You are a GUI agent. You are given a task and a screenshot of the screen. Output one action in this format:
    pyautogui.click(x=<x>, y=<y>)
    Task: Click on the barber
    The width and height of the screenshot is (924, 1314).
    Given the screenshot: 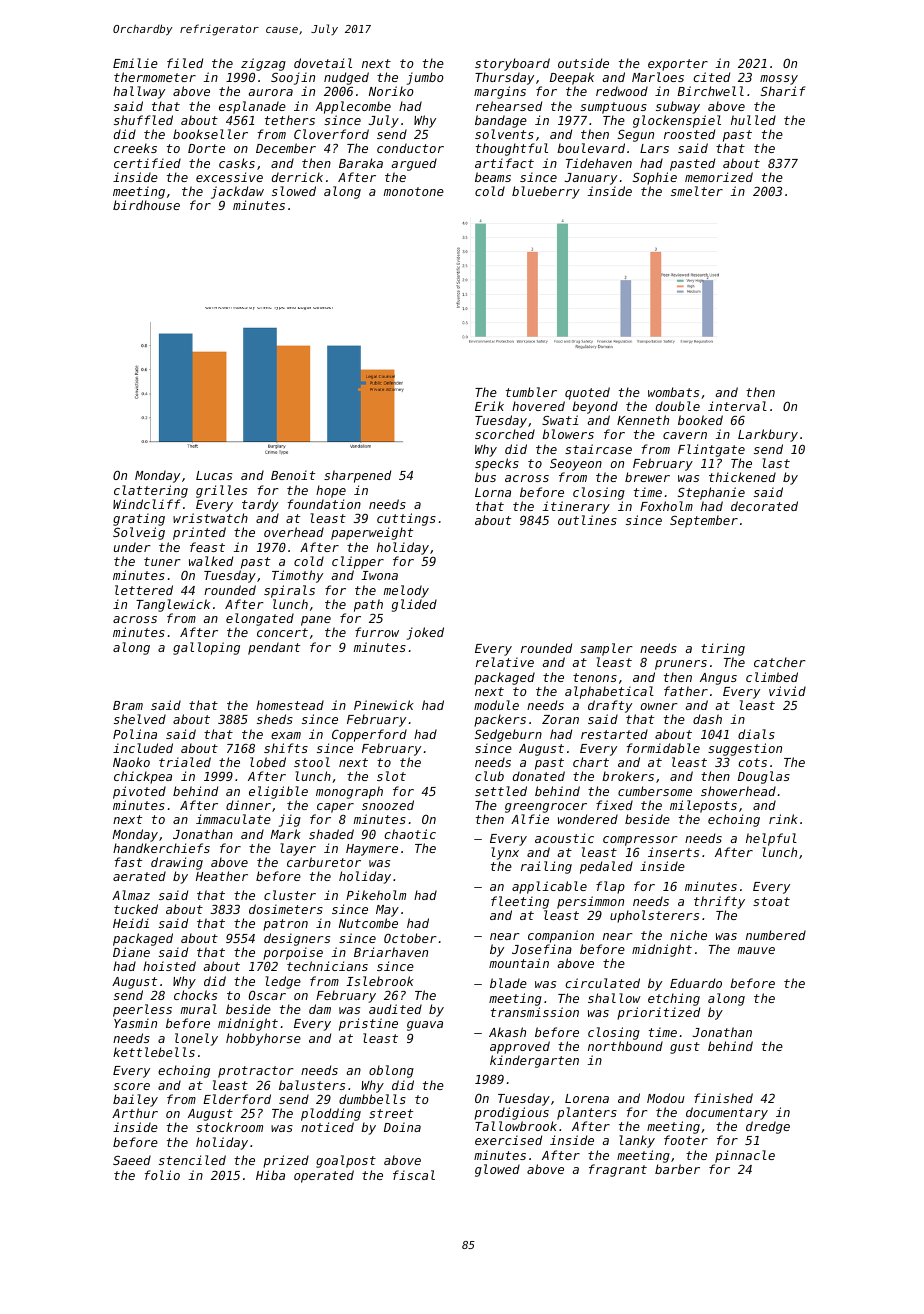 What is the action you would take?
    pyautogui.click(x=677, y=1169)
